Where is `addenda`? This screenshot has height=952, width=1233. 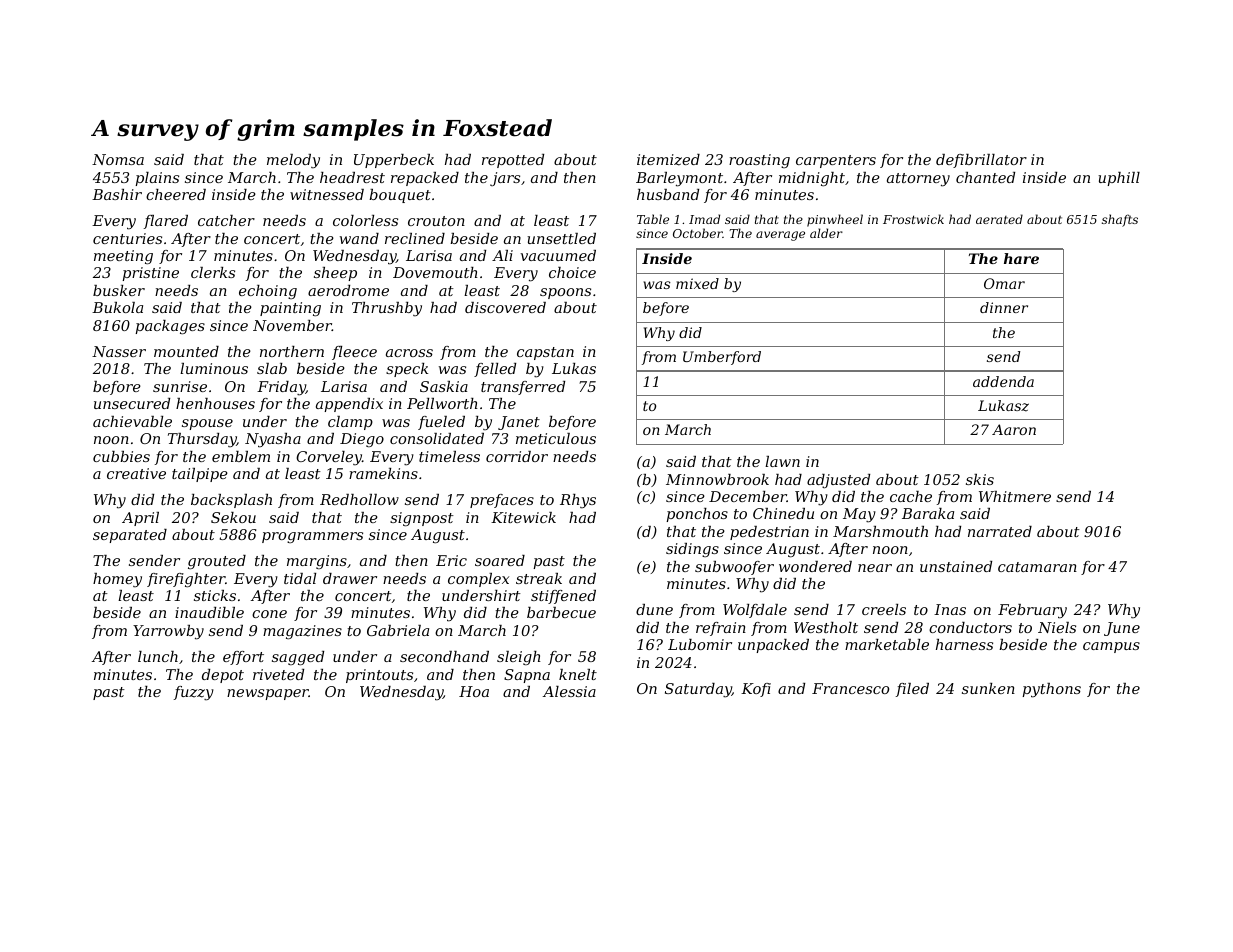
addenda is located at coordinates (1003, 381).
